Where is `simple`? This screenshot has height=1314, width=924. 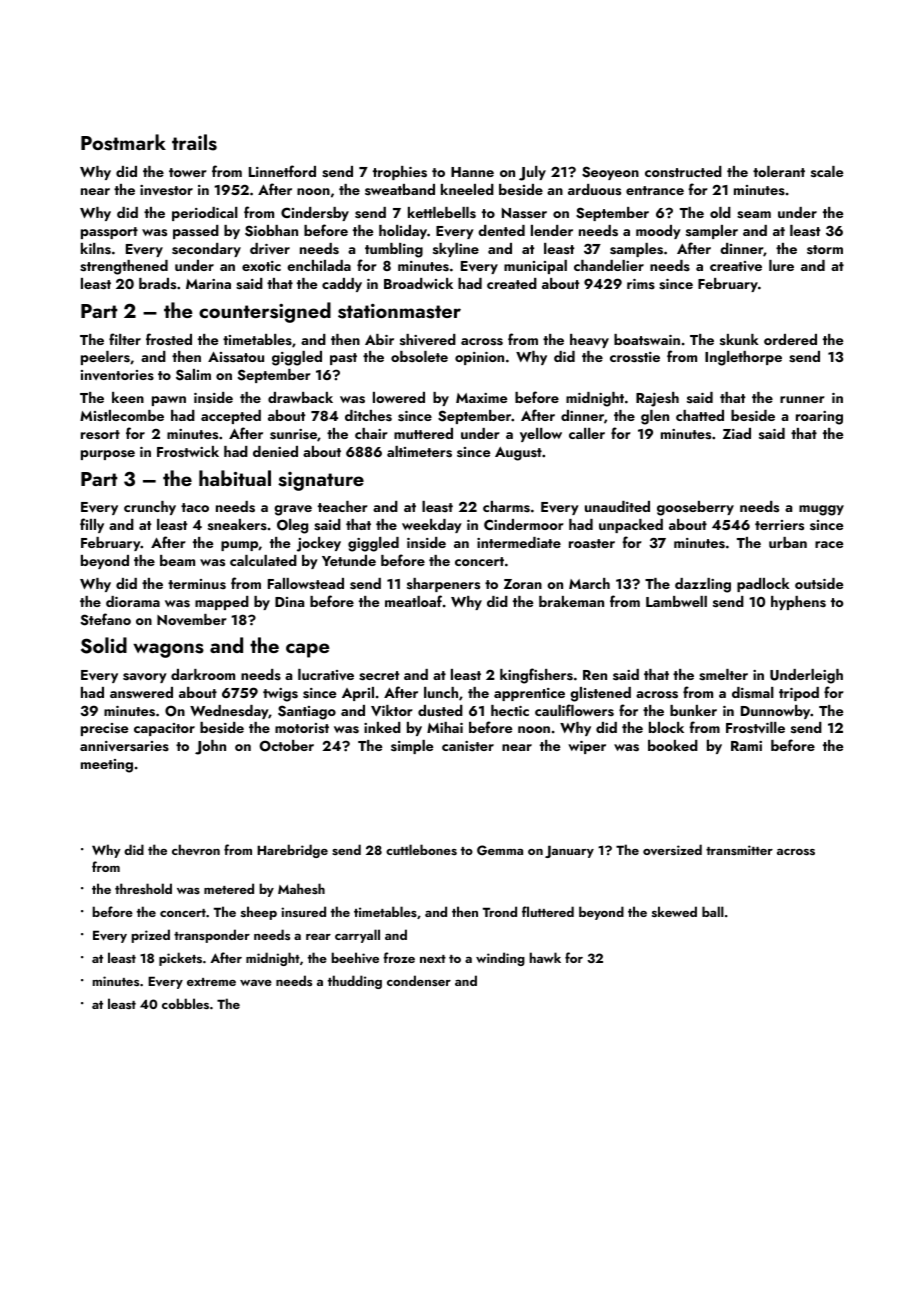
simple is located at coordinates (412, 747).
